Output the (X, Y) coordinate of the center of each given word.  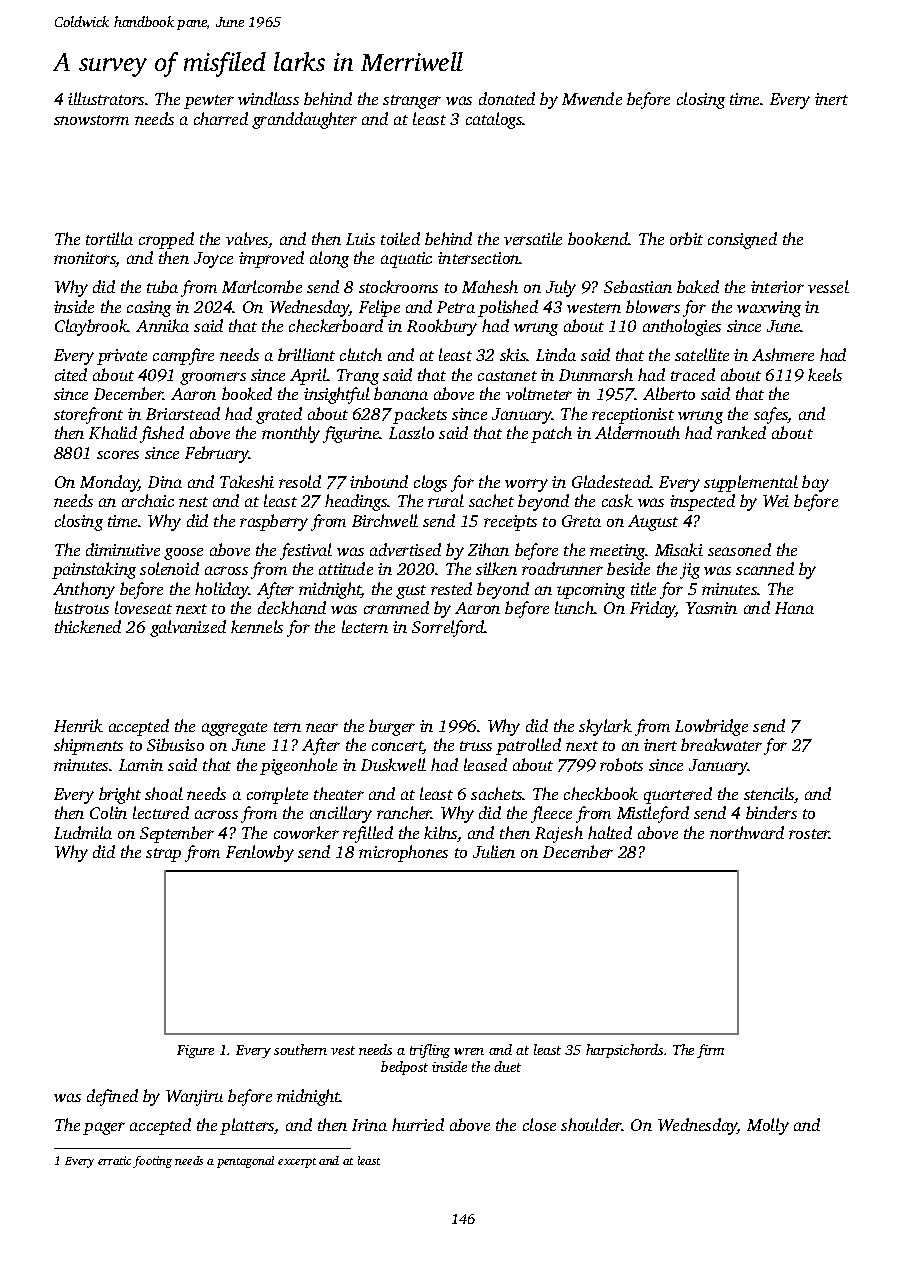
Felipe (379, 308)
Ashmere (783, 354)
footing (152, 1162)
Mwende (592, 98)
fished (162, 434)
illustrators (106, 98)
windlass (268, 98)
